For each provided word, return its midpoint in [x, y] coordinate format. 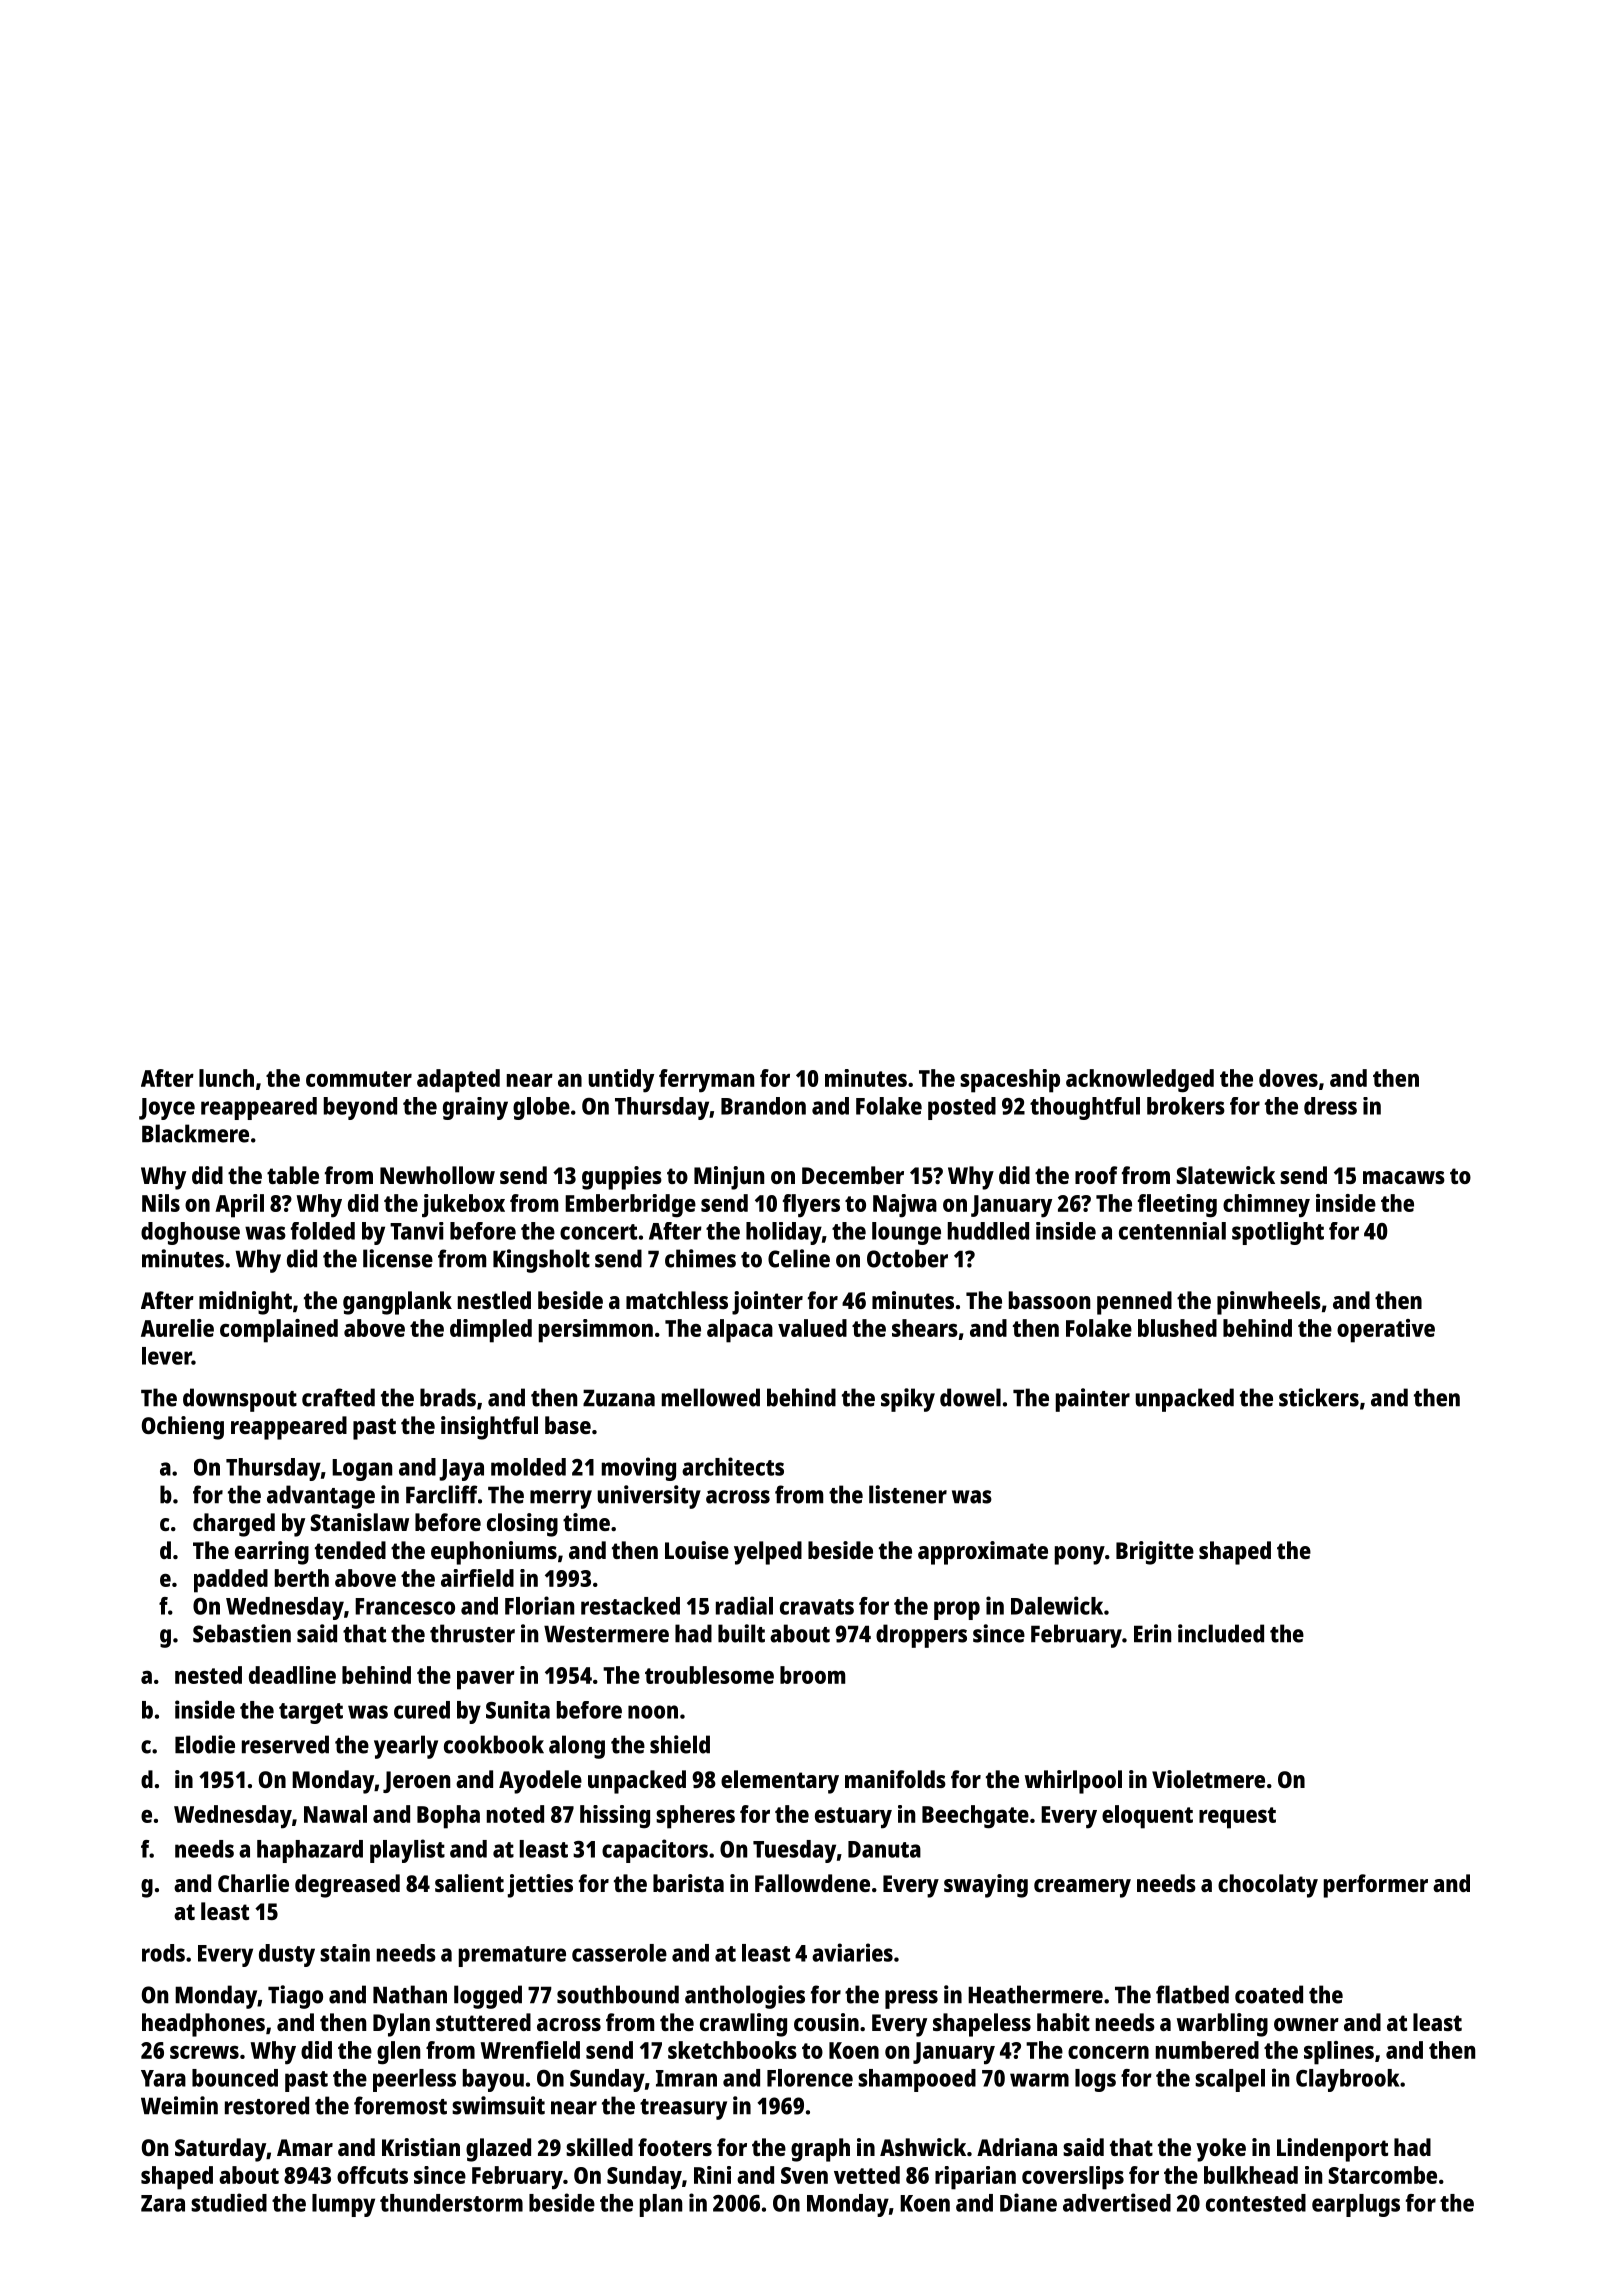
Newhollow [437, 1175]
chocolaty [1268, 1886]
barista [688, 1883]
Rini [712, 2175]
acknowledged [1140, 1081]
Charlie [253, 1883]
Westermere [606, 1634]
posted [962, 1108]
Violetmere [1208, 1779]
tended [350, 1550]
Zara [163, 2203]
